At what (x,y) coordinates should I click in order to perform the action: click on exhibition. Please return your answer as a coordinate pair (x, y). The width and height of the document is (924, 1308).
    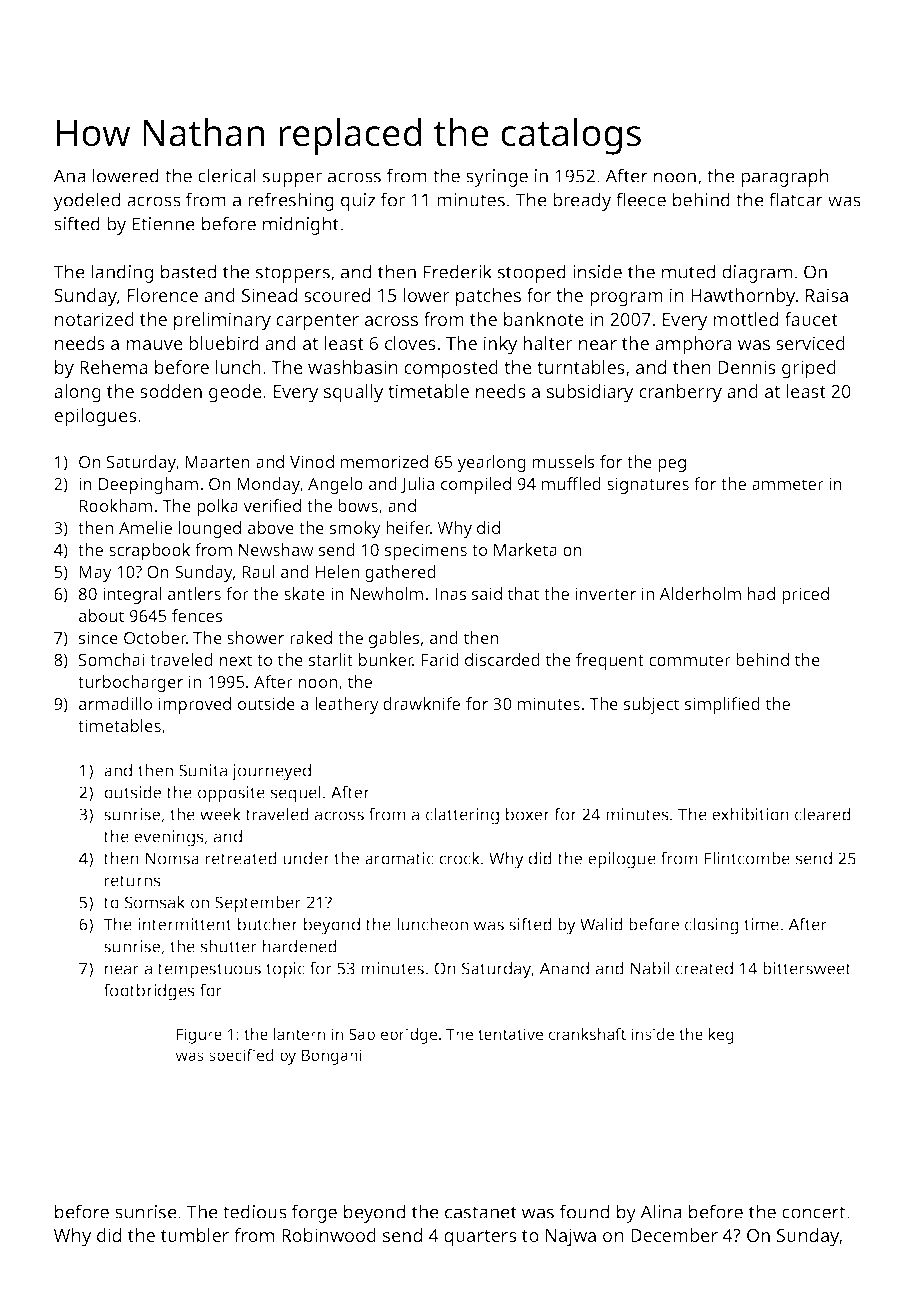
    Looking at the image, I should click on (750, 814).
